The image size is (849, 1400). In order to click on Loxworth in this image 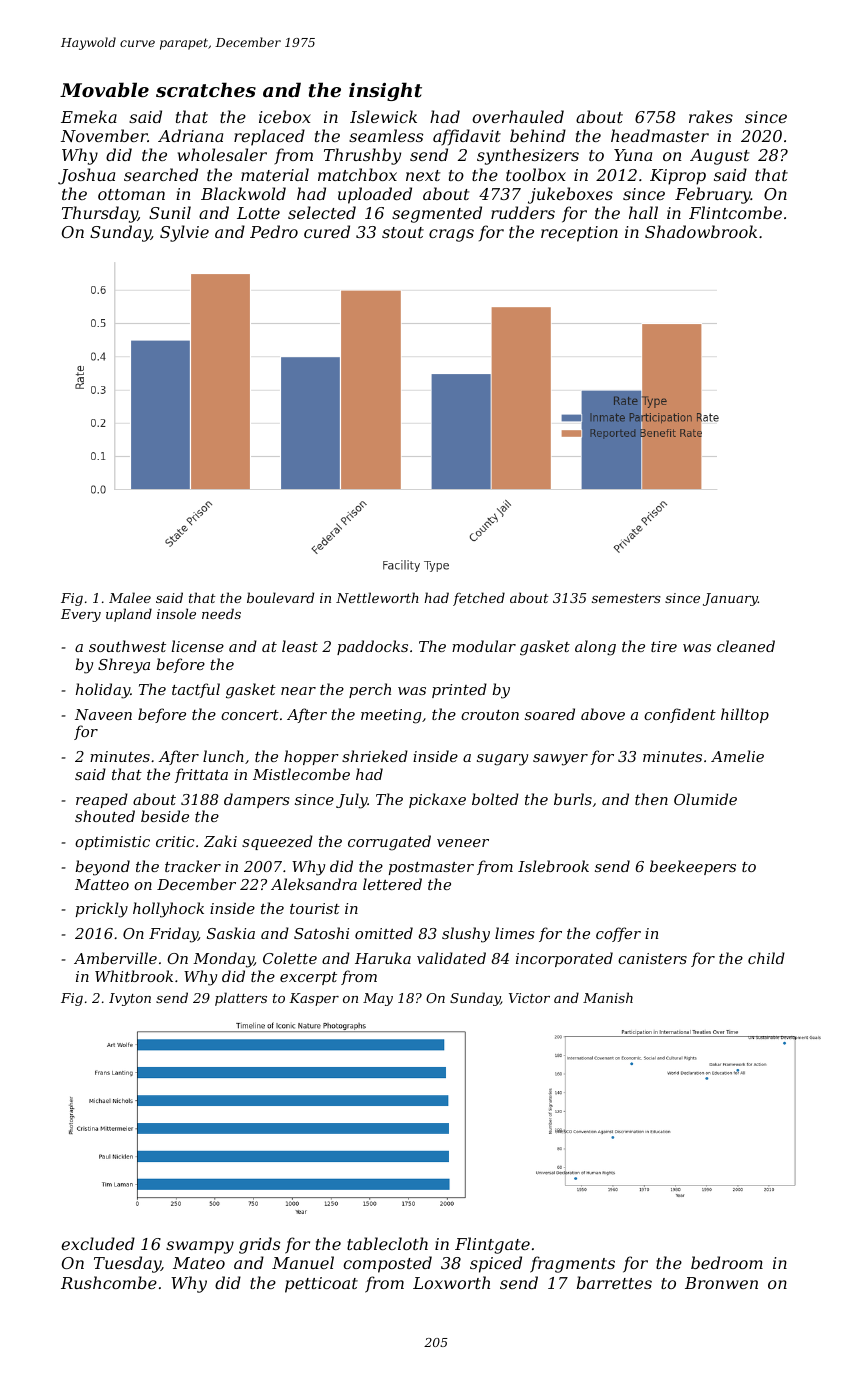, I will do `click(451, 1282)`.
